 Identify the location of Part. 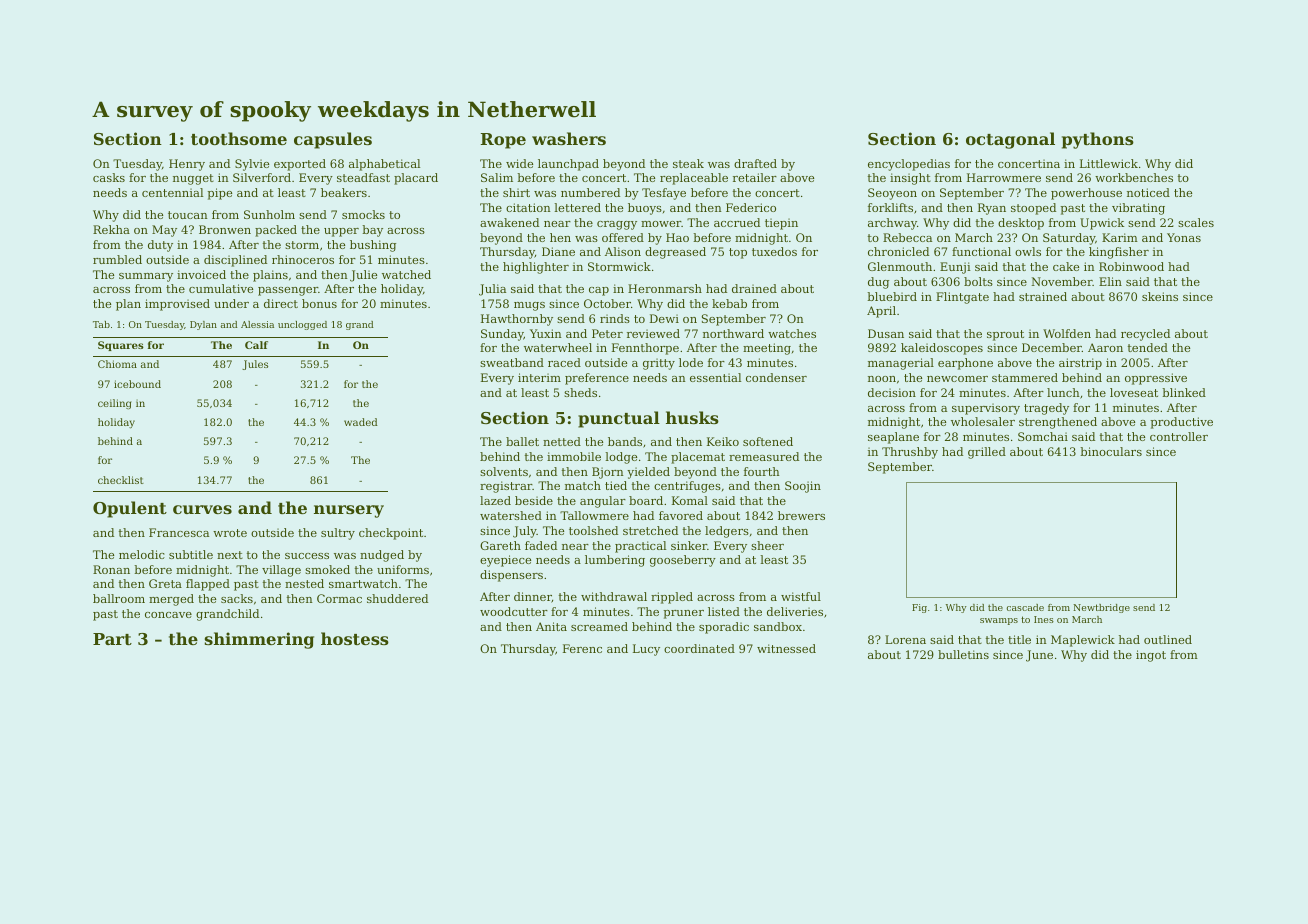
(112, 639).
